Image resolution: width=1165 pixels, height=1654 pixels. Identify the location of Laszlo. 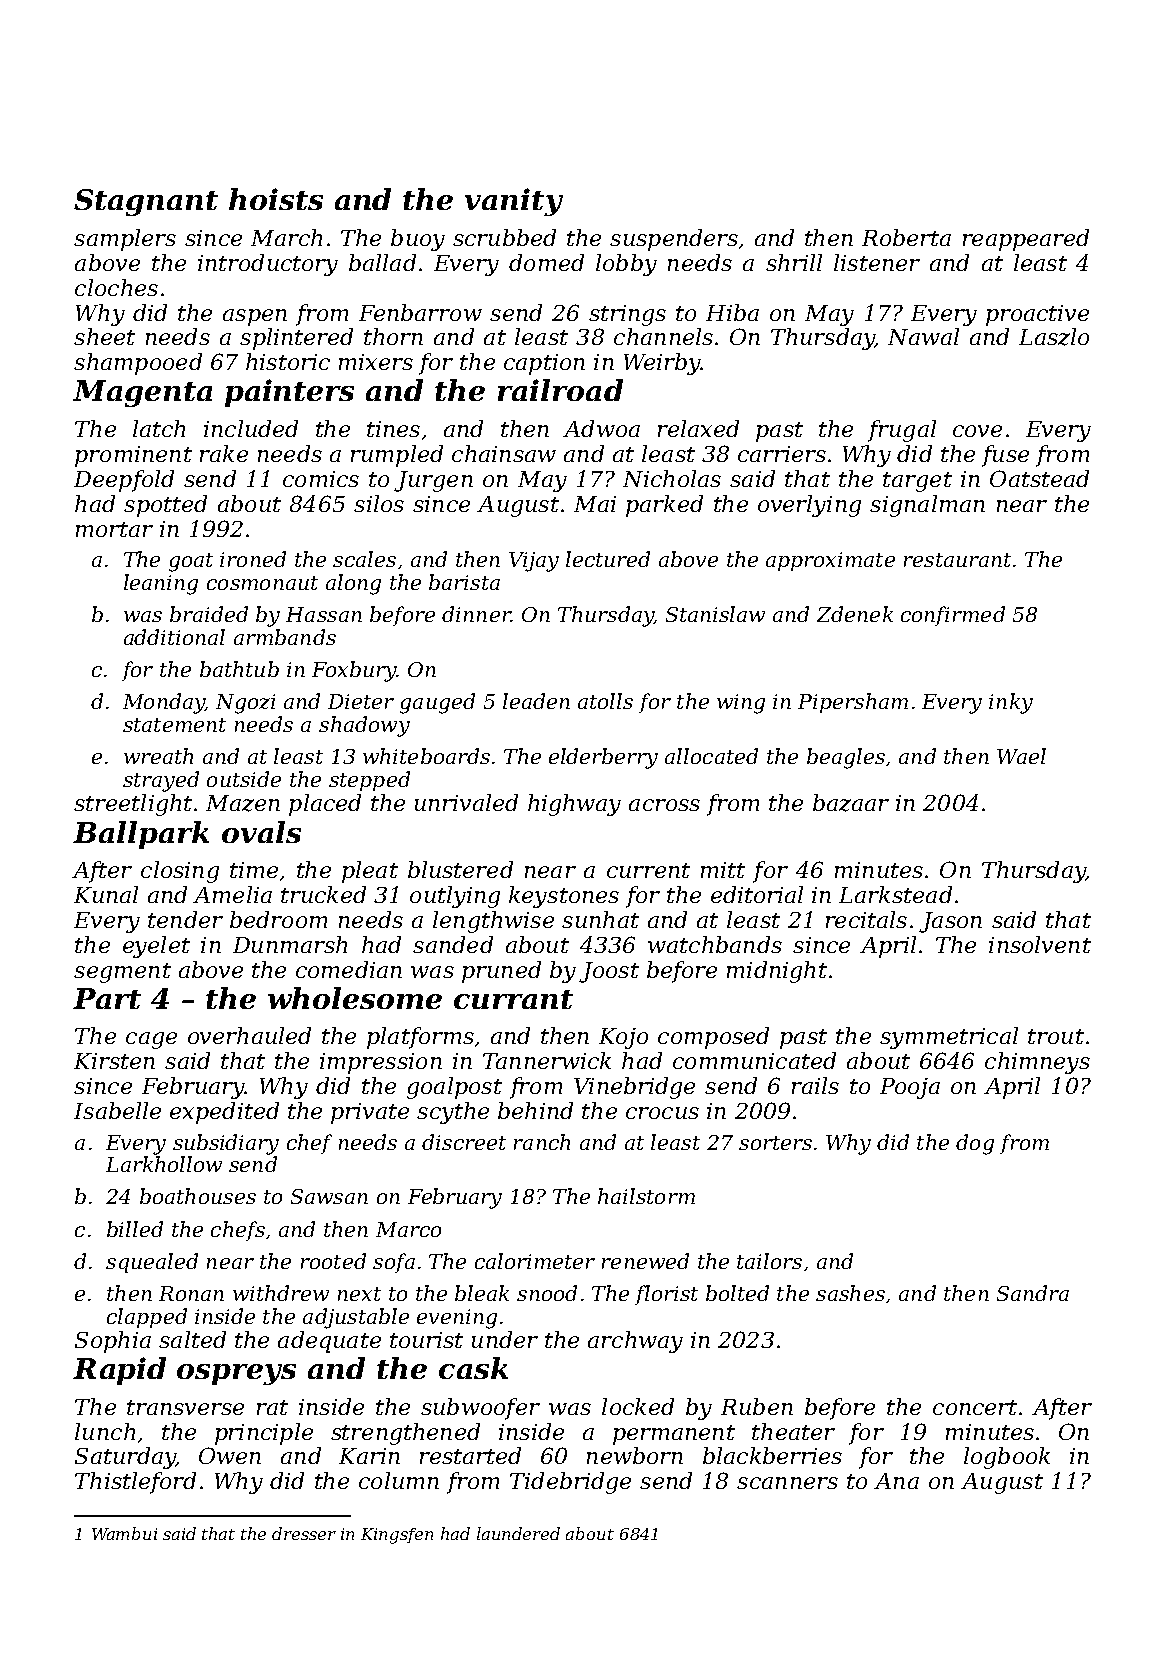
(1054, 337).
